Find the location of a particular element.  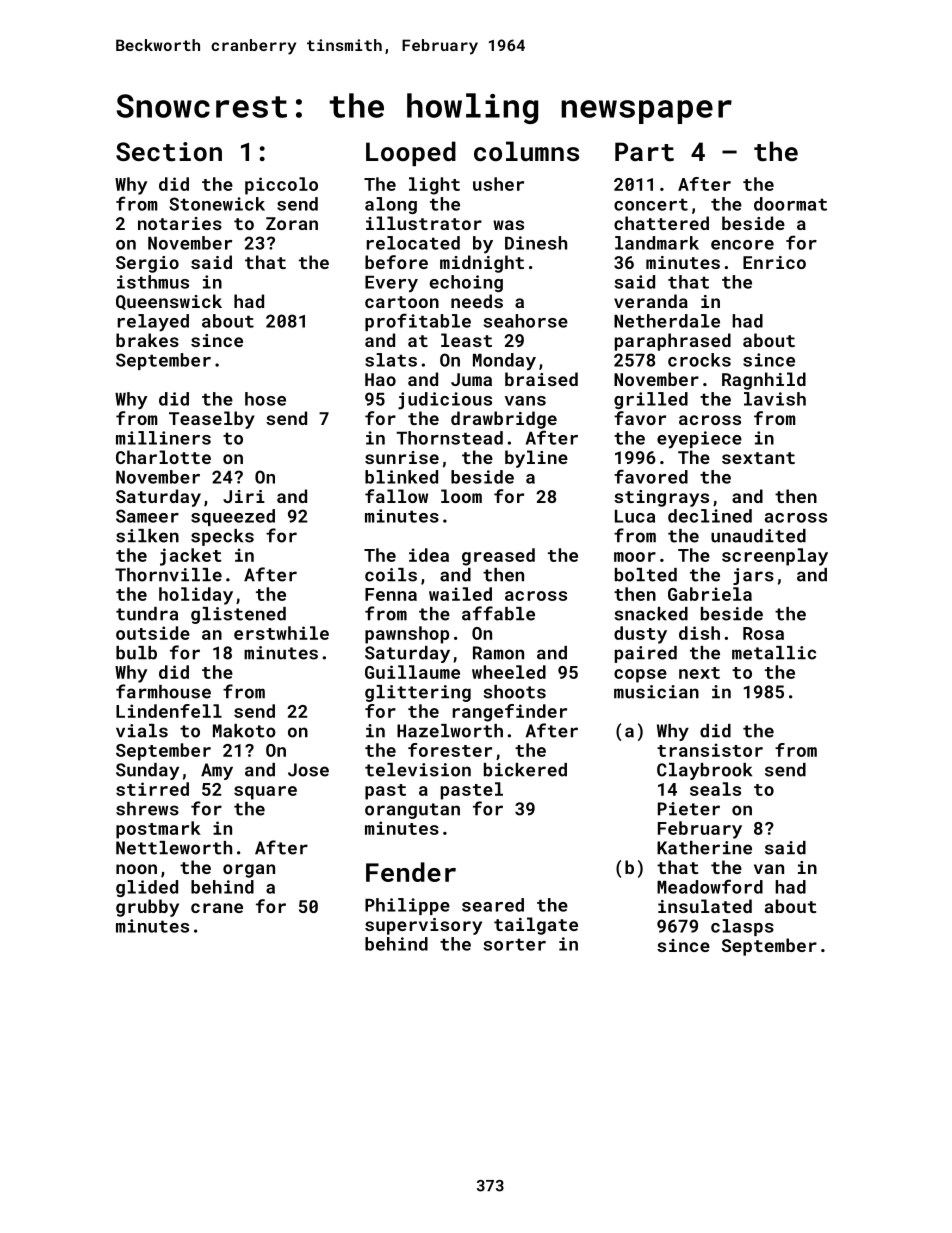

Part is located at coordinates (644, 151).
